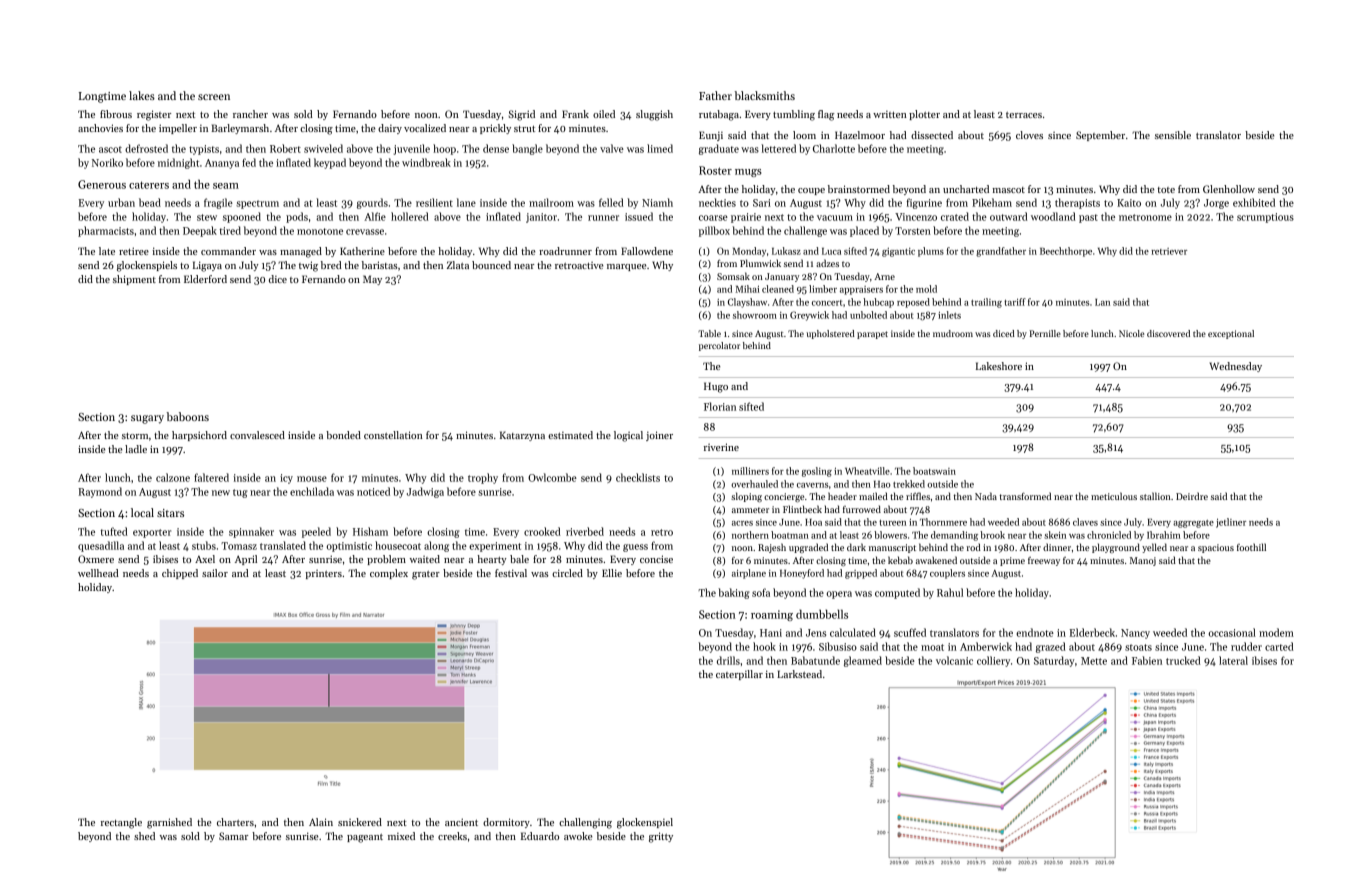  Describe the element at coordinates (380, 265) in the screenshot. I see `baristas` at that location.
